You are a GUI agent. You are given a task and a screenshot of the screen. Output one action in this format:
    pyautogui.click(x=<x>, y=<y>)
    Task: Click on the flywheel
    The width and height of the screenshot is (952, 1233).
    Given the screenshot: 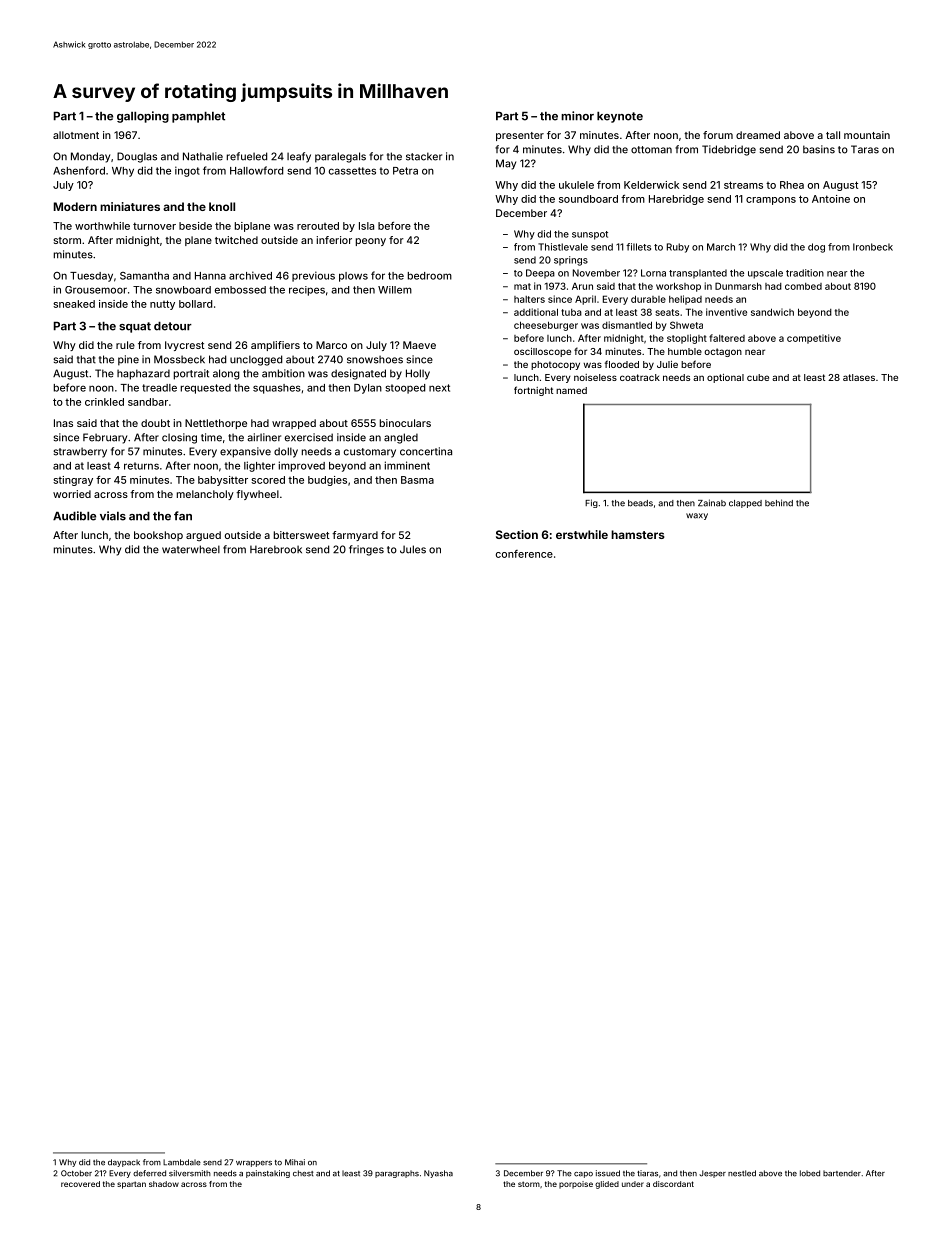 What is the action you would take?
    pyautogui.click(x=257, y=495)
